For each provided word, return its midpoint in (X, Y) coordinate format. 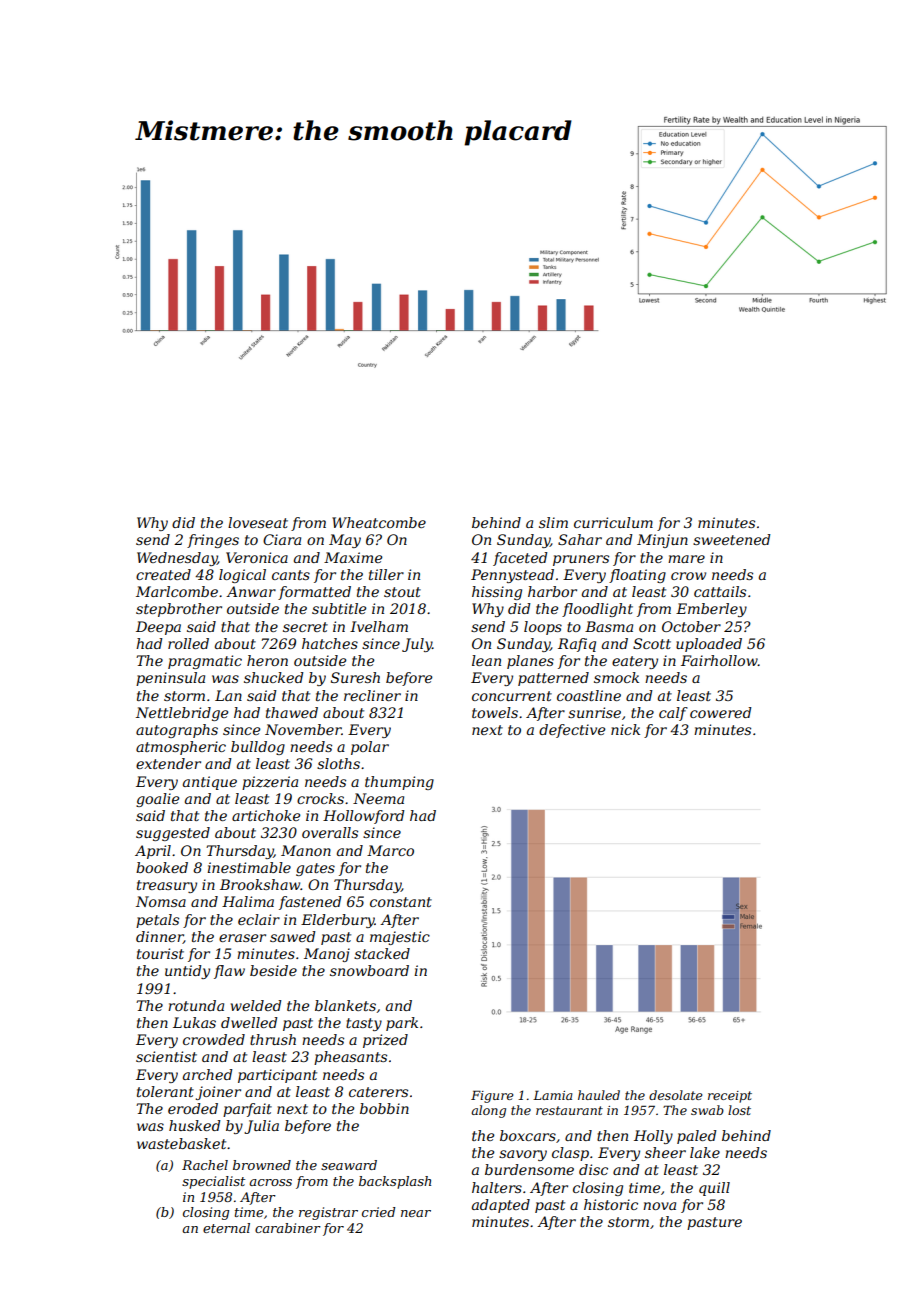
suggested (173, 834)
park (402, 1024)
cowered (720, 712)
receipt (730, 1097)
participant (277, 1076)
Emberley (711, 610)
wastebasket (181, 1143)
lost (739, 1110)
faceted (520, 559)
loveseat (258, 522)
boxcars (528, 1135)
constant (401, 902)
